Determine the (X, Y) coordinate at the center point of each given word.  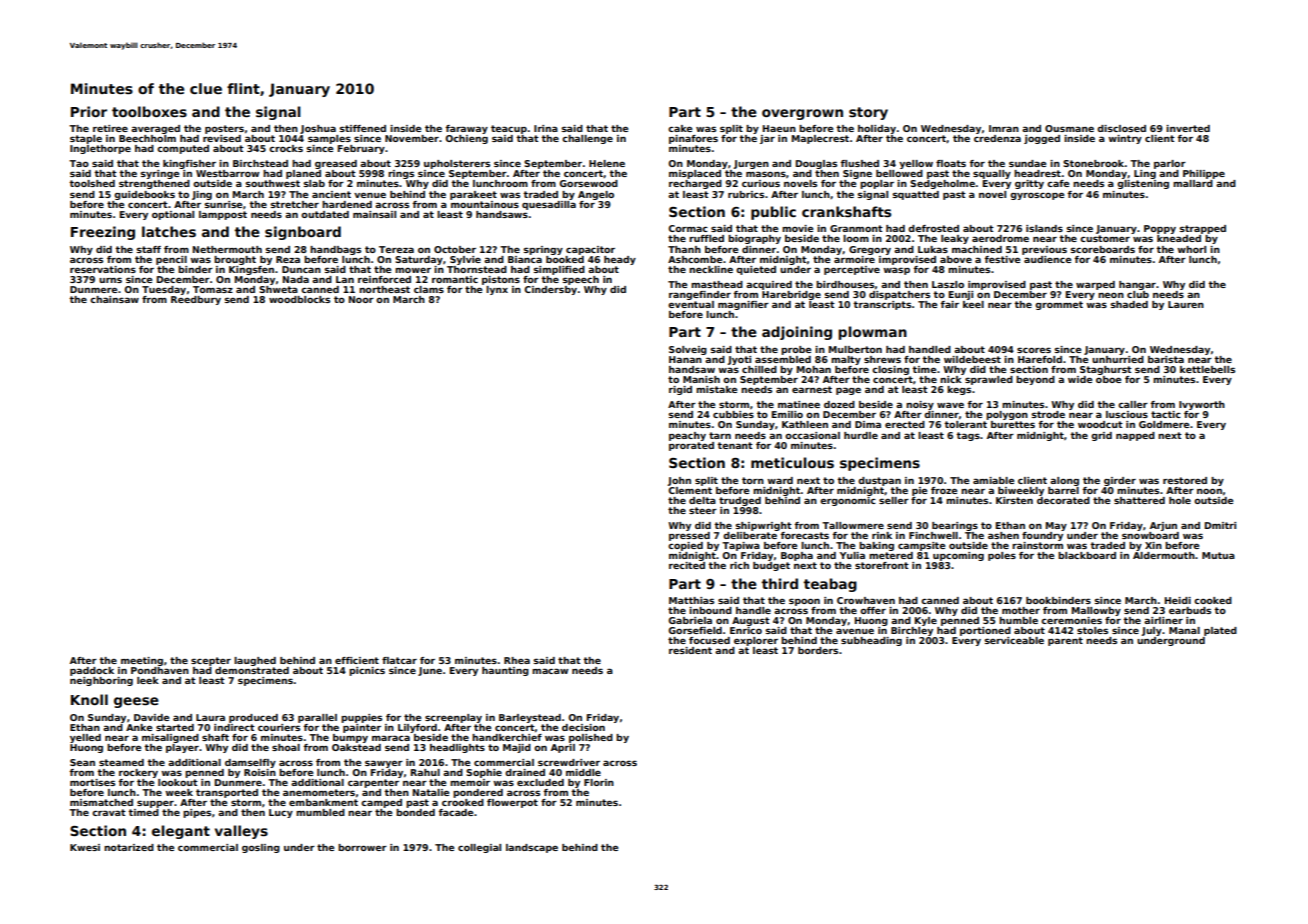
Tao (79, 163)
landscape (532, 848)
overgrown (802, 114)
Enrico (746, 630)
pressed (689, 536)
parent (1065, 641)
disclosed (1121, 128)
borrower (362, 847)
